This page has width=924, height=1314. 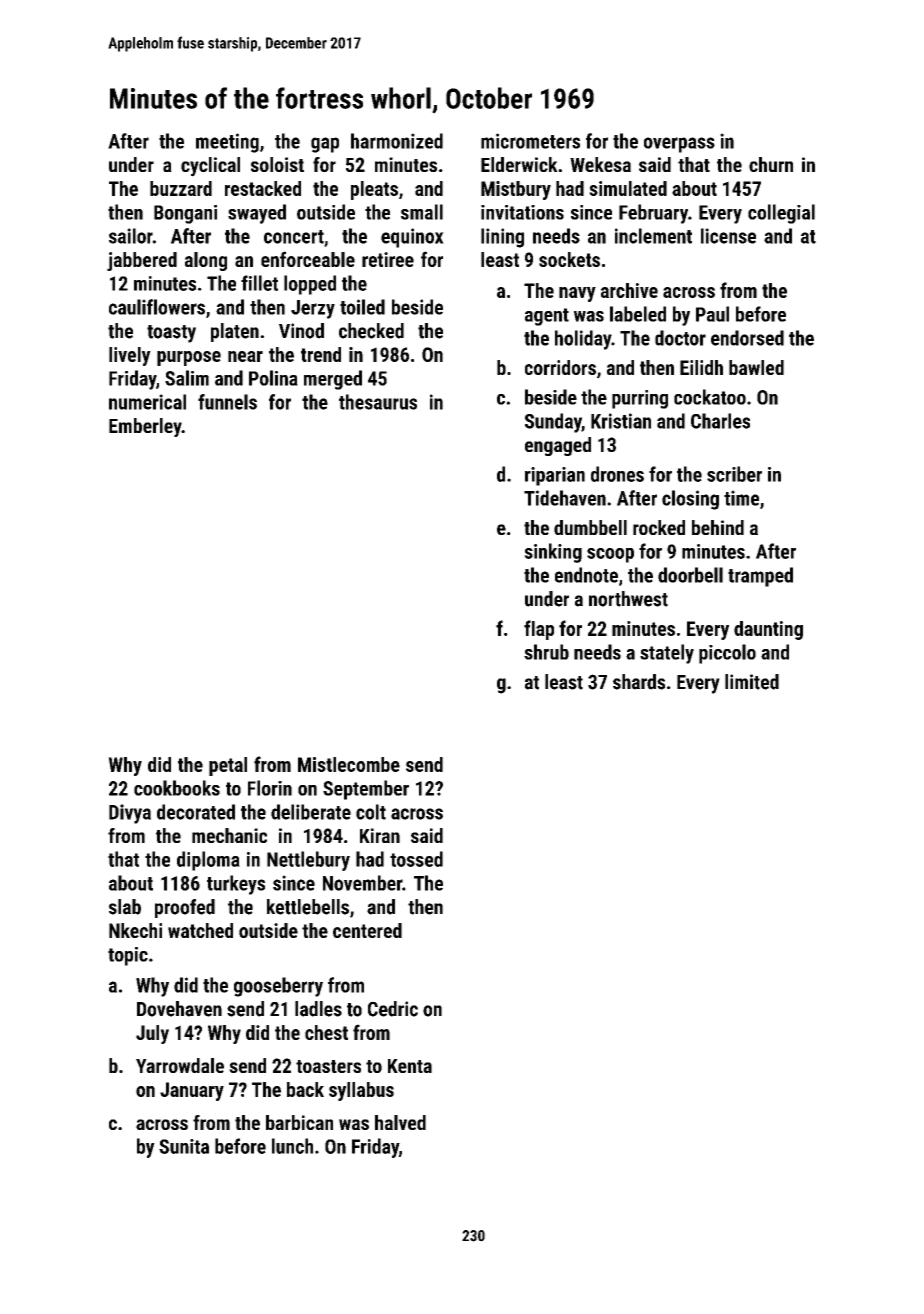 I want to click on harmonized, so click(x=397, y=141).
